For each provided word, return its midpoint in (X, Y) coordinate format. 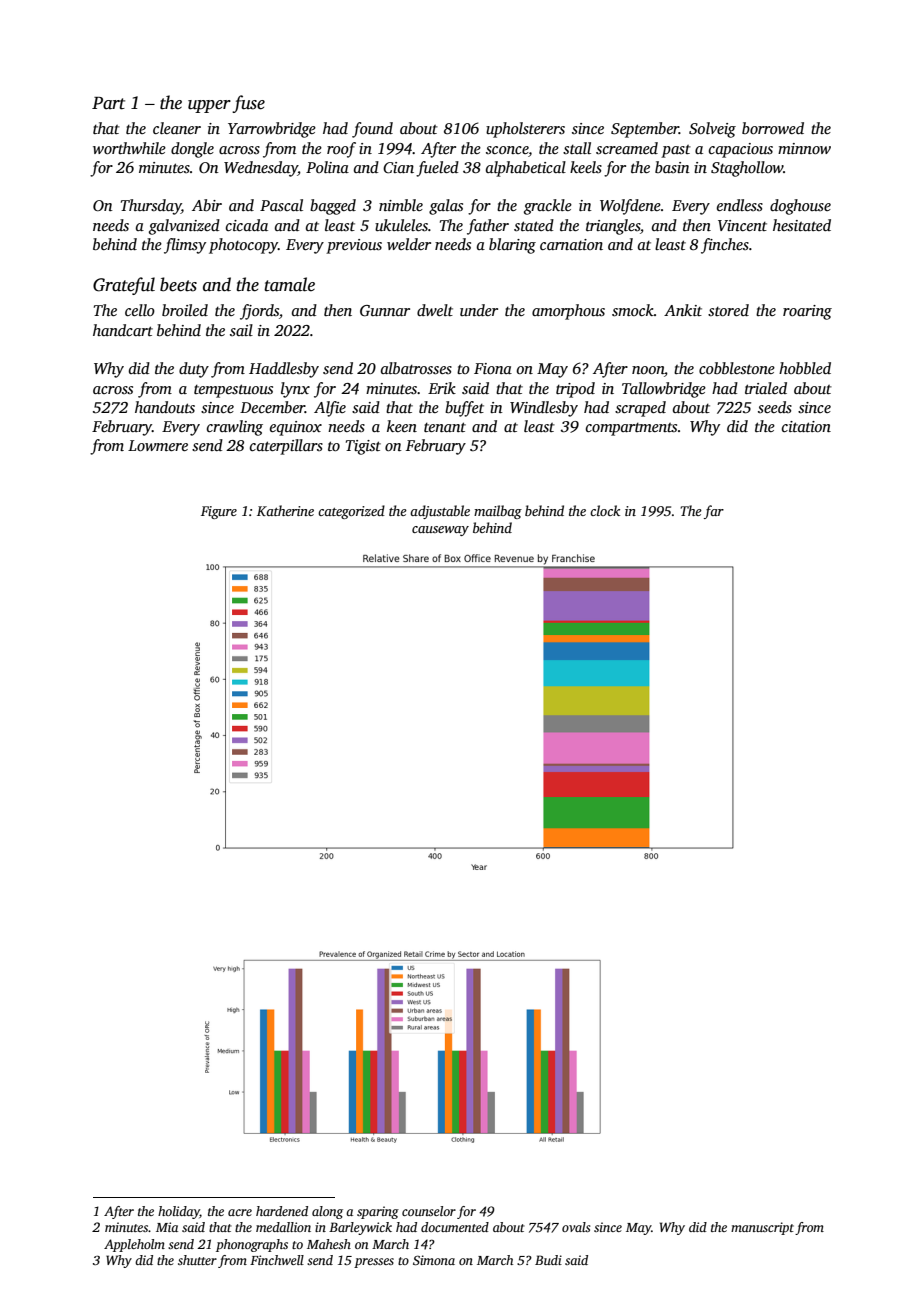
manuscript (762, 1228)
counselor (429, 1211)
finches (725, 246)
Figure (219, 512)
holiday (179, 1212)
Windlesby (544, 409)
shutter (197, 1260)
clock (605, 510)
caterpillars (286, 447)
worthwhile (129, 148)
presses (374, 1263)
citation (806, 426)
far (714, 512)
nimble (401, 205)
